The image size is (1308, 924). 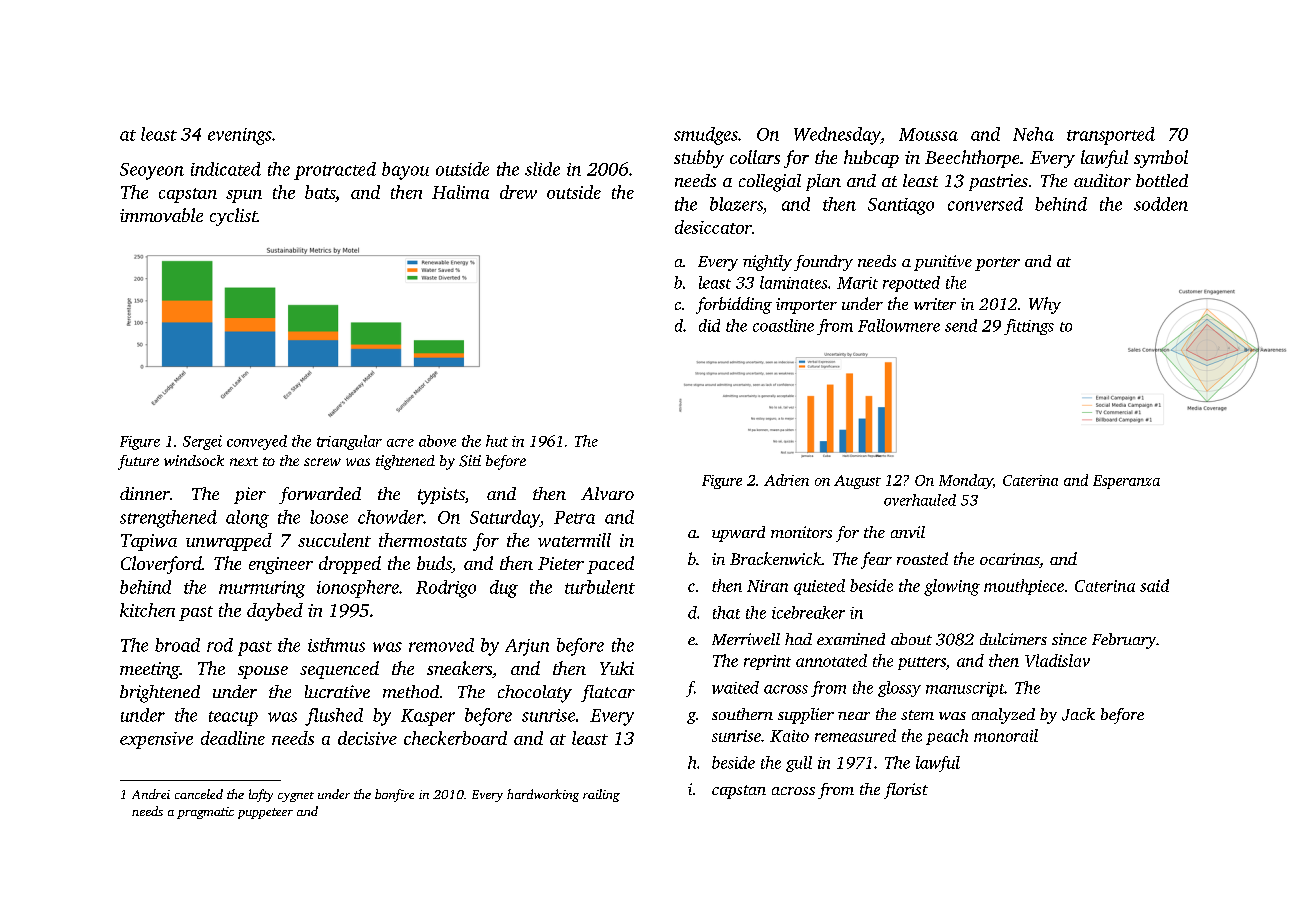 I want to click on smudges, so click(x=706, y=136).
